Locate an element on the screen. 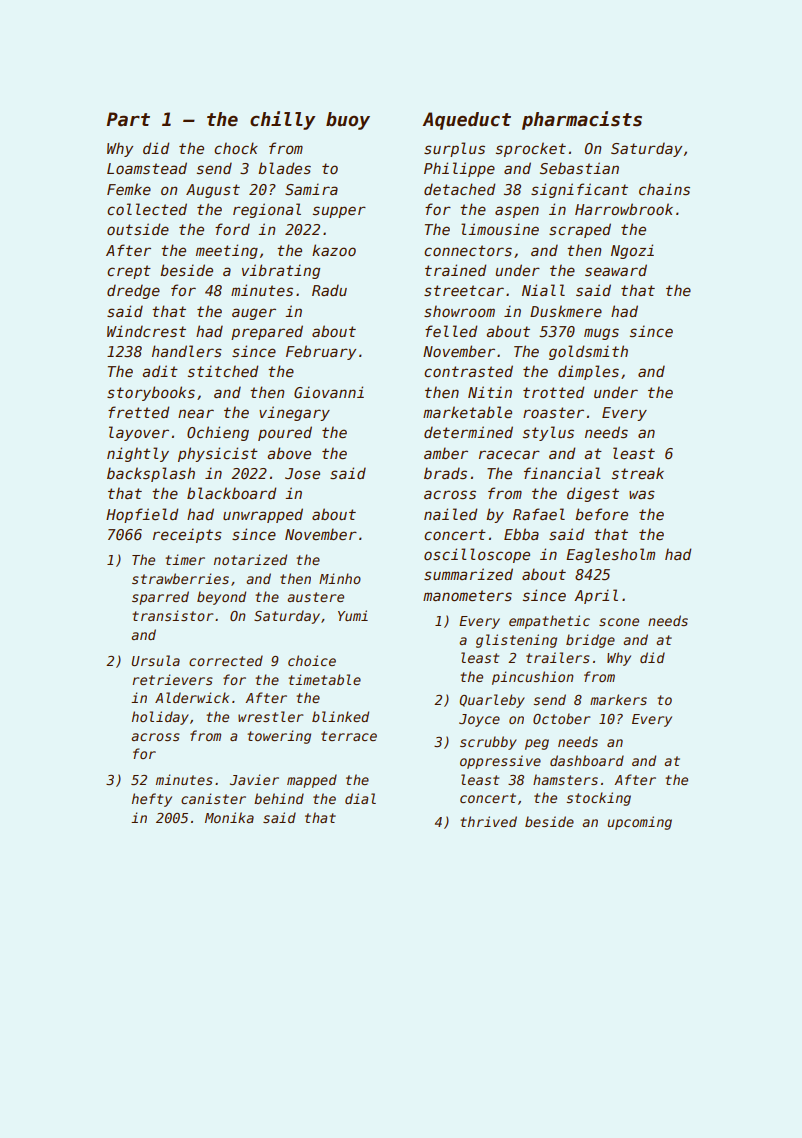  hefty is located at coordinates (152, 800).
